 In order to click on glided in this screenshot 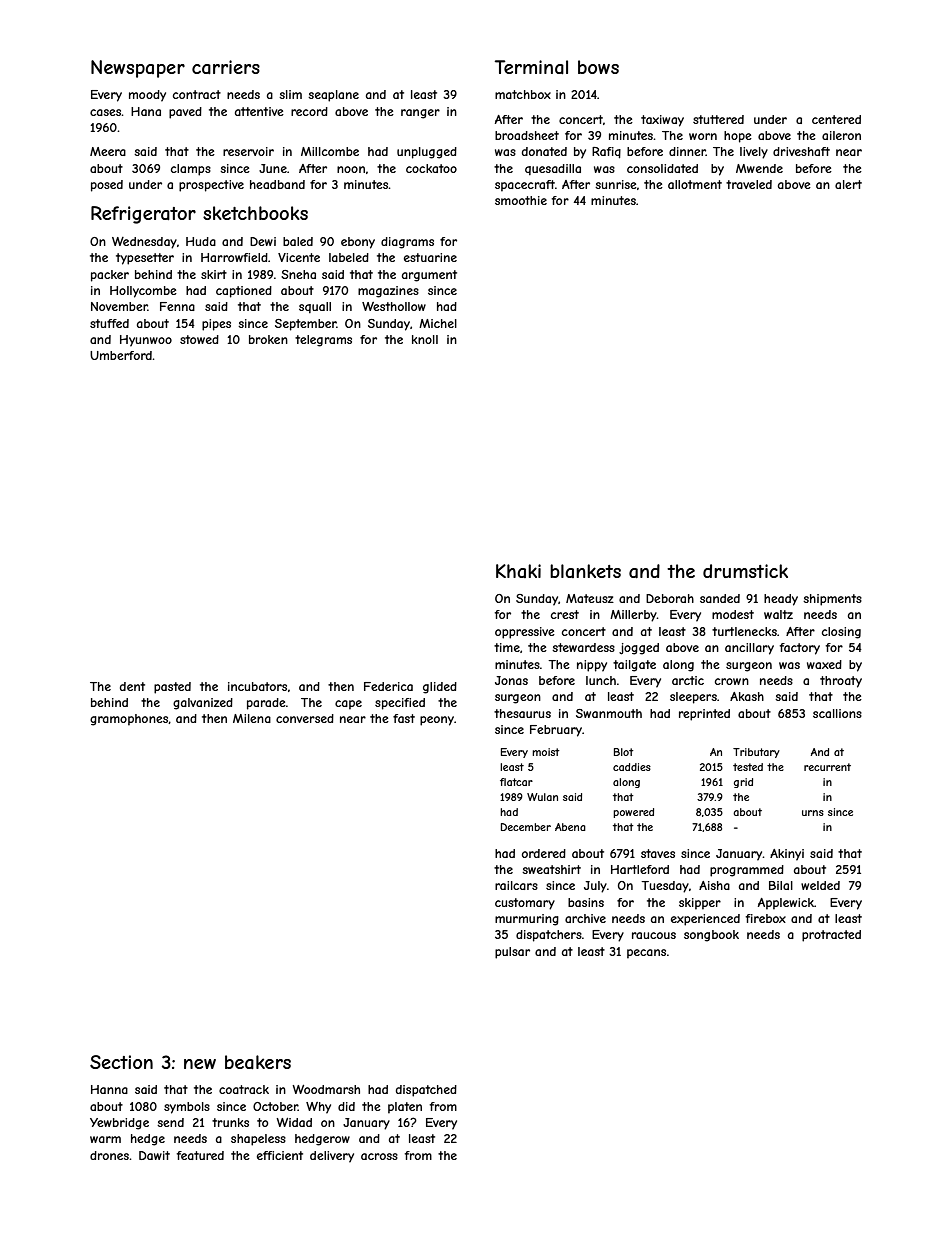, I will do `click(440, 688)`.
